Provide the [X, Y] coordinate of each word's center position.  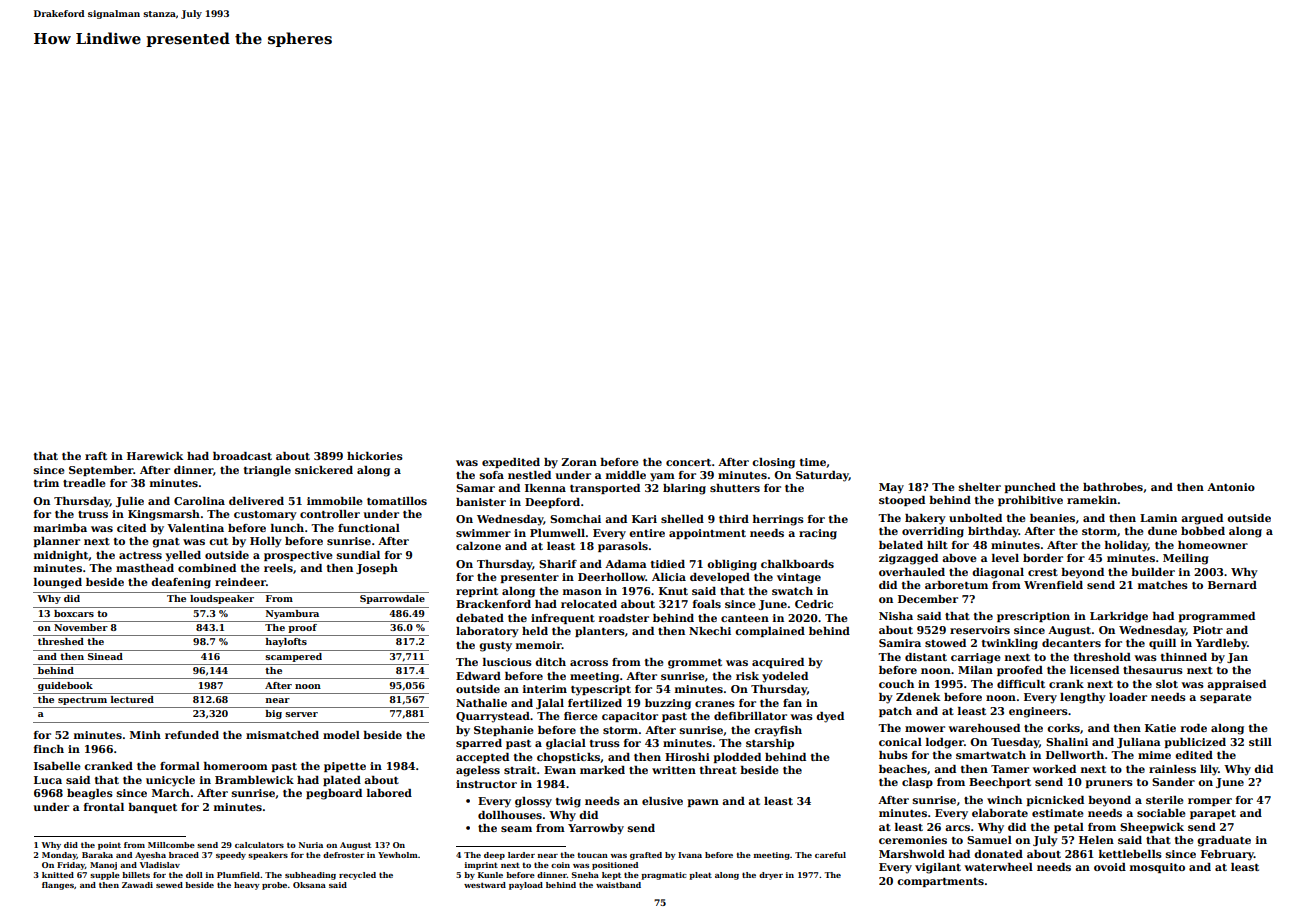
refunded [192, 735]
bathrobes [1113, 487]
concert [688, 462]
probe [274, 886]
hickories [375, 456]
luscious [507, 662]
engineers [1038, 712]
